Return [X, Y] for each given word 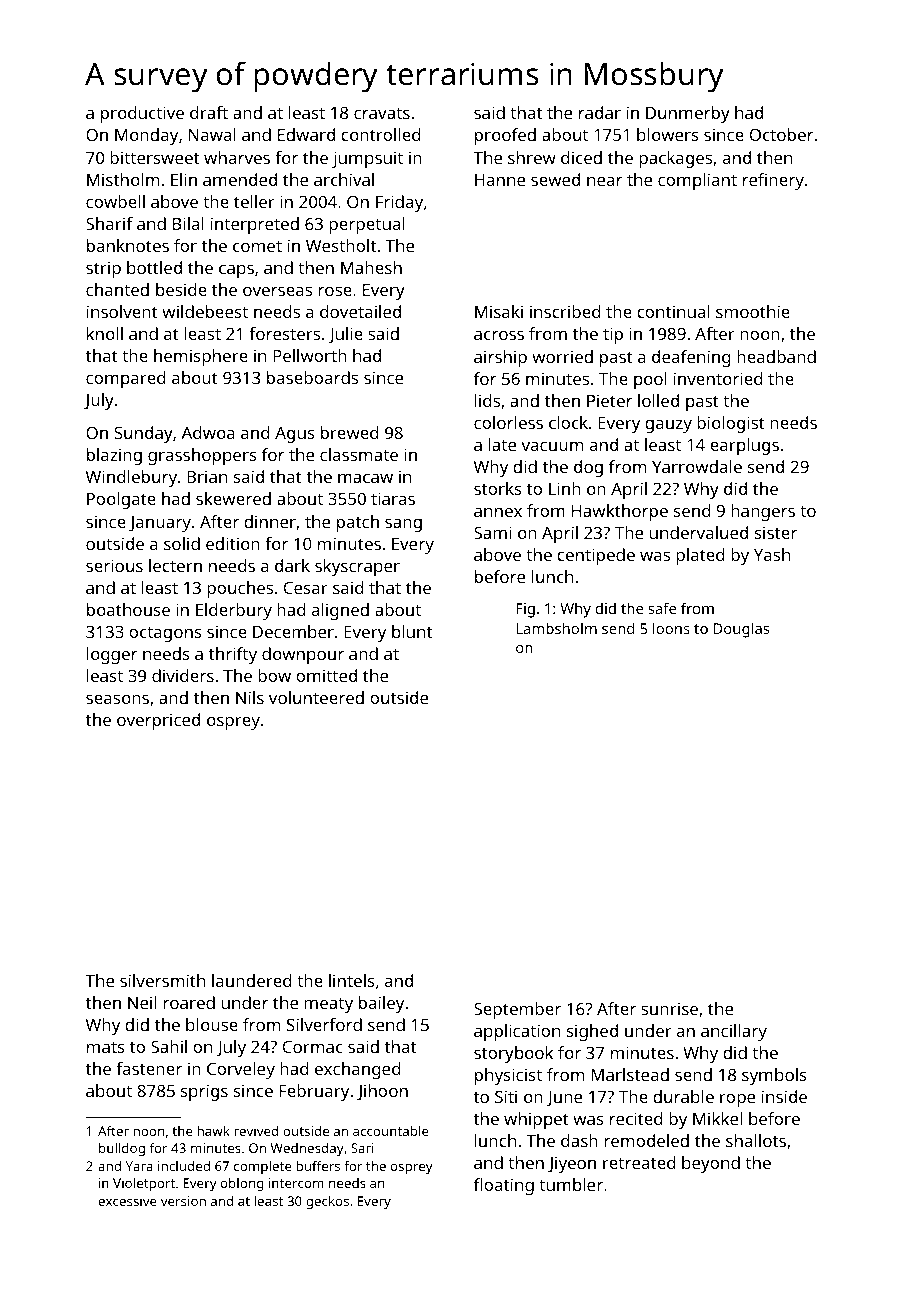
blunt [412, 631]
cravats [382, 113]
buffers [318, 1166]
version [183, 1201]
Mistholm [123, 179]
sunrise [669, 1008]
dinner [270, 521]
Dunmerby [688, 114]
